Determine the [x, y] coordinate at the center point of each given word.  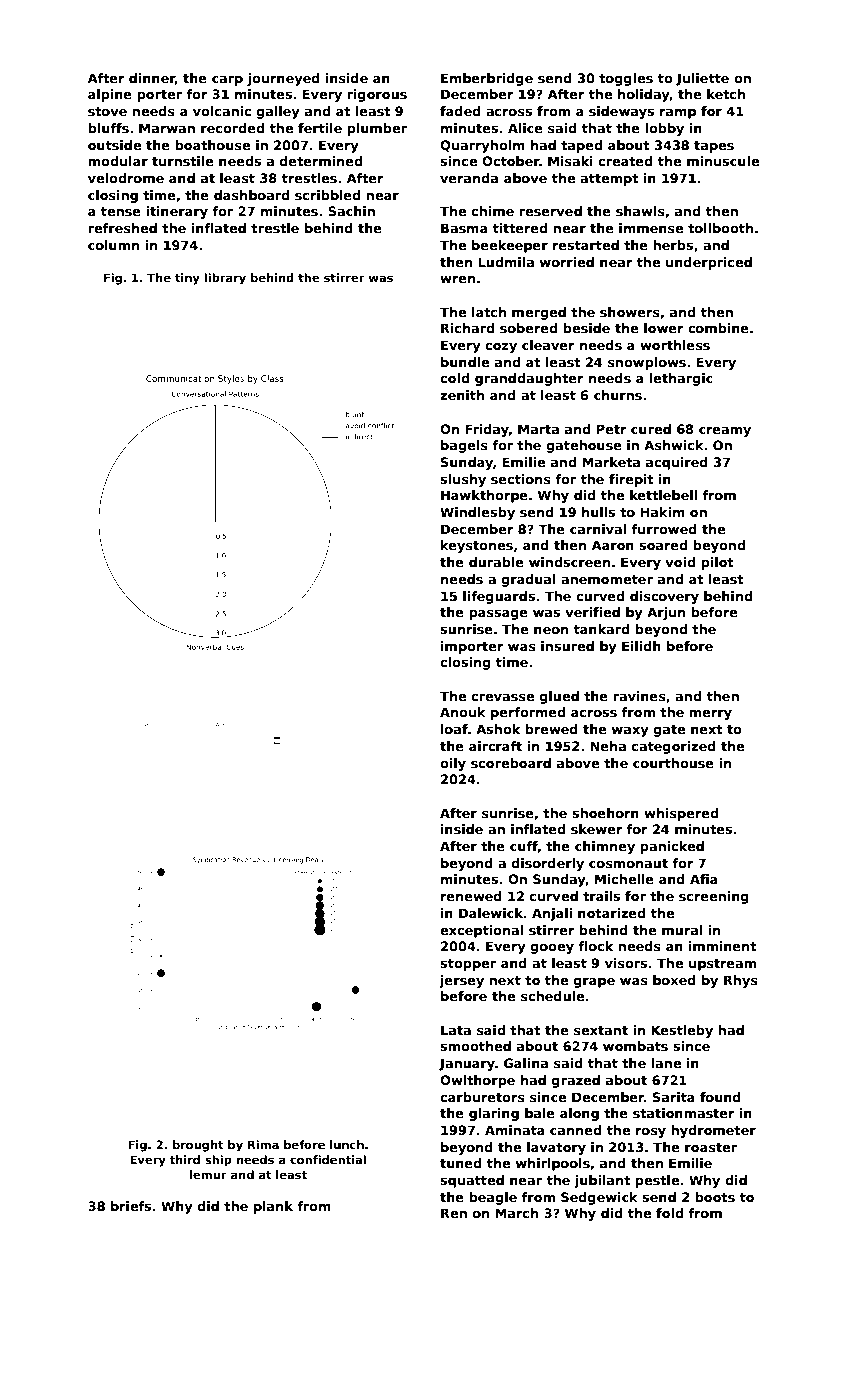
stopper [468, 965]
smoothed [475, 1046]
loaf [454, 729]
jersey [461, 981]
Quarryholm [482, 146]
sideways [621, 112]
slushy [463, 480]
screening [714, 897]
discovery [664, 597]
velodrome [126, 178]
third [184, 1159]
